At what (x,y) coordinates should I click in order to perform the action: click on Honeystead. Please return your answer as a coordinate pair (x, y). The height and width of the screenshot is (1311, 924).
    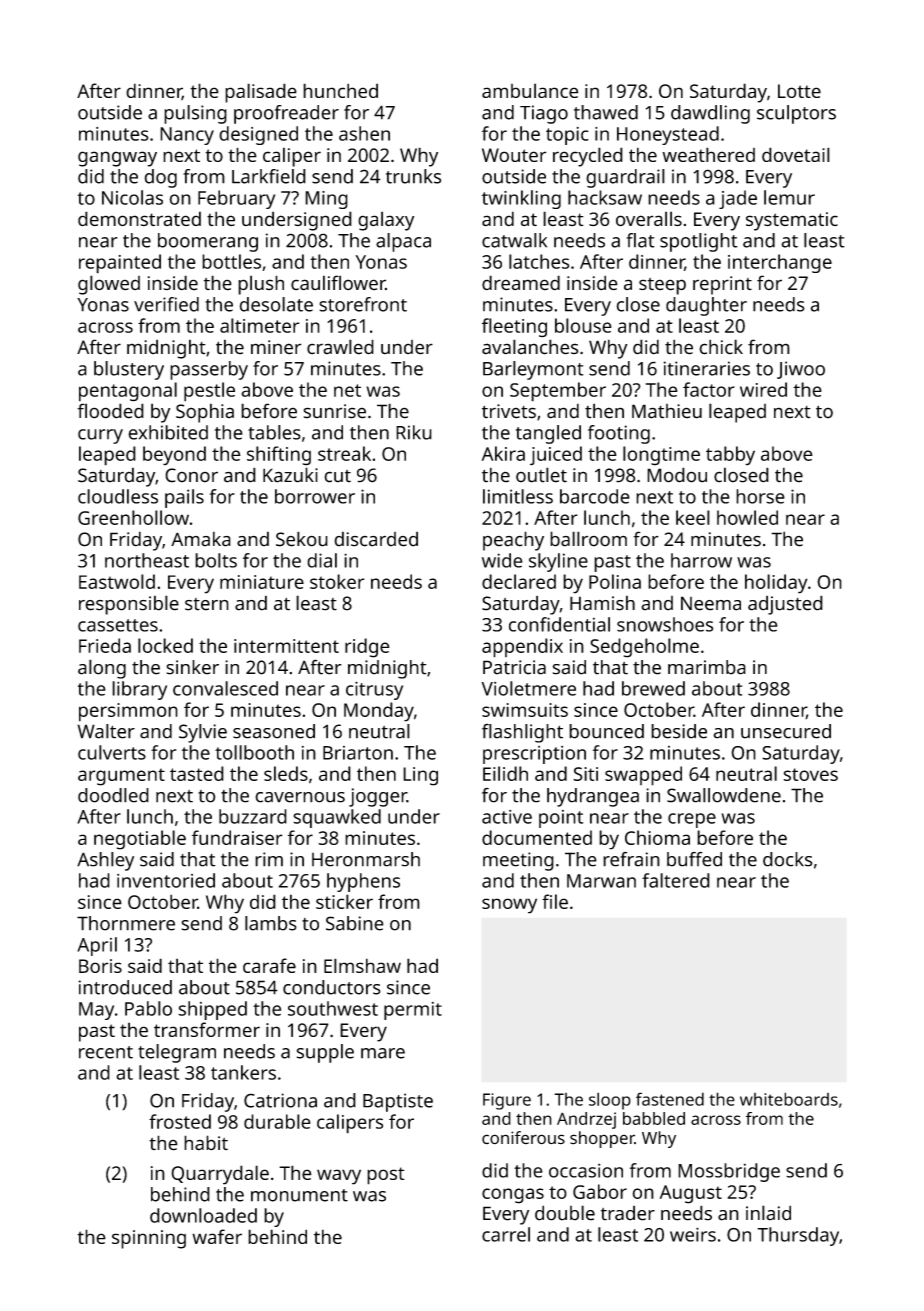
    Looking at the image, I should click on (668, 135).
